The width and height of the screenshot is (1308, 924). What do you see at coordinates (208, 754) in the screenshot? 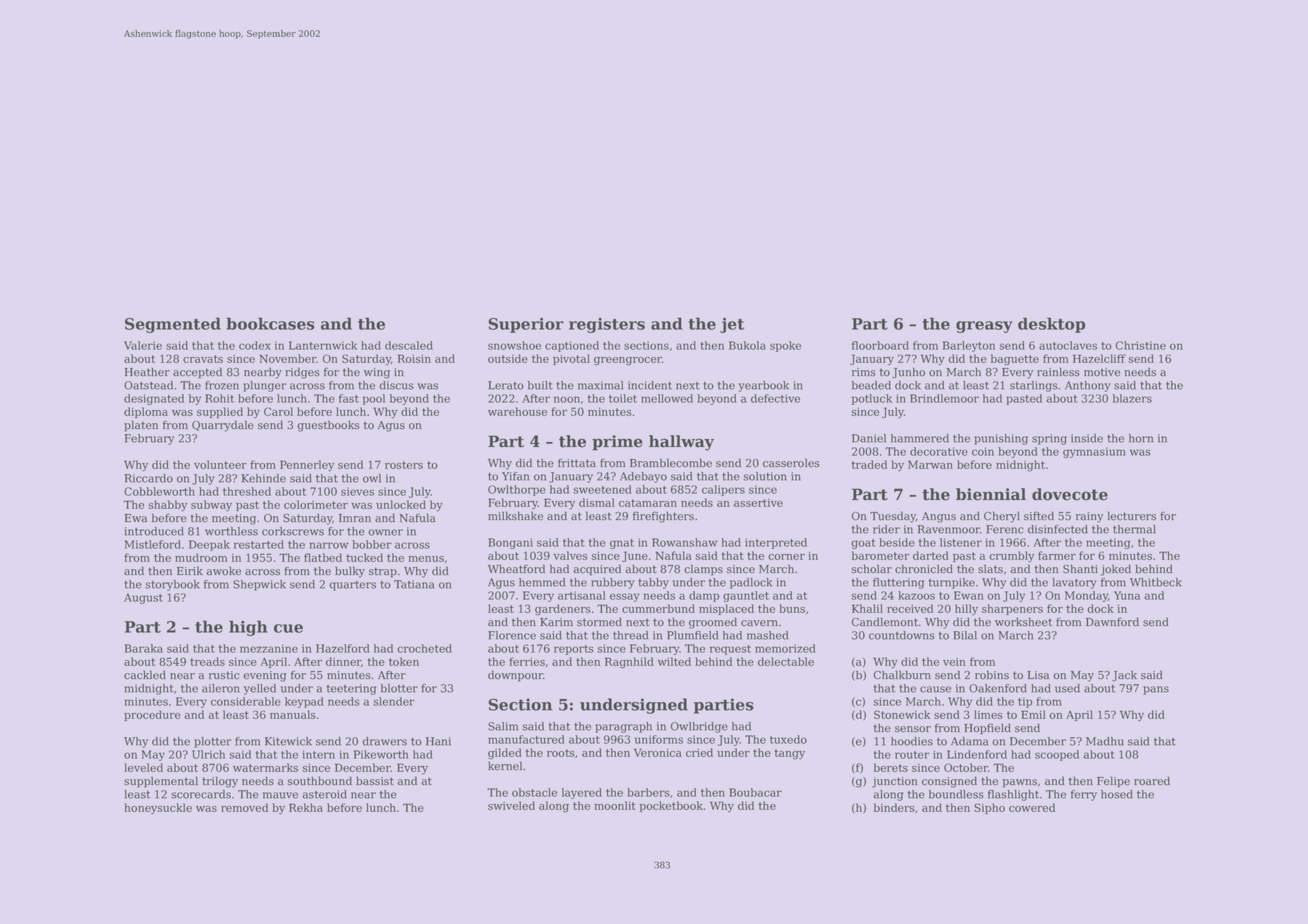
I see `Ulrich` at bounding box center [208, 754].
